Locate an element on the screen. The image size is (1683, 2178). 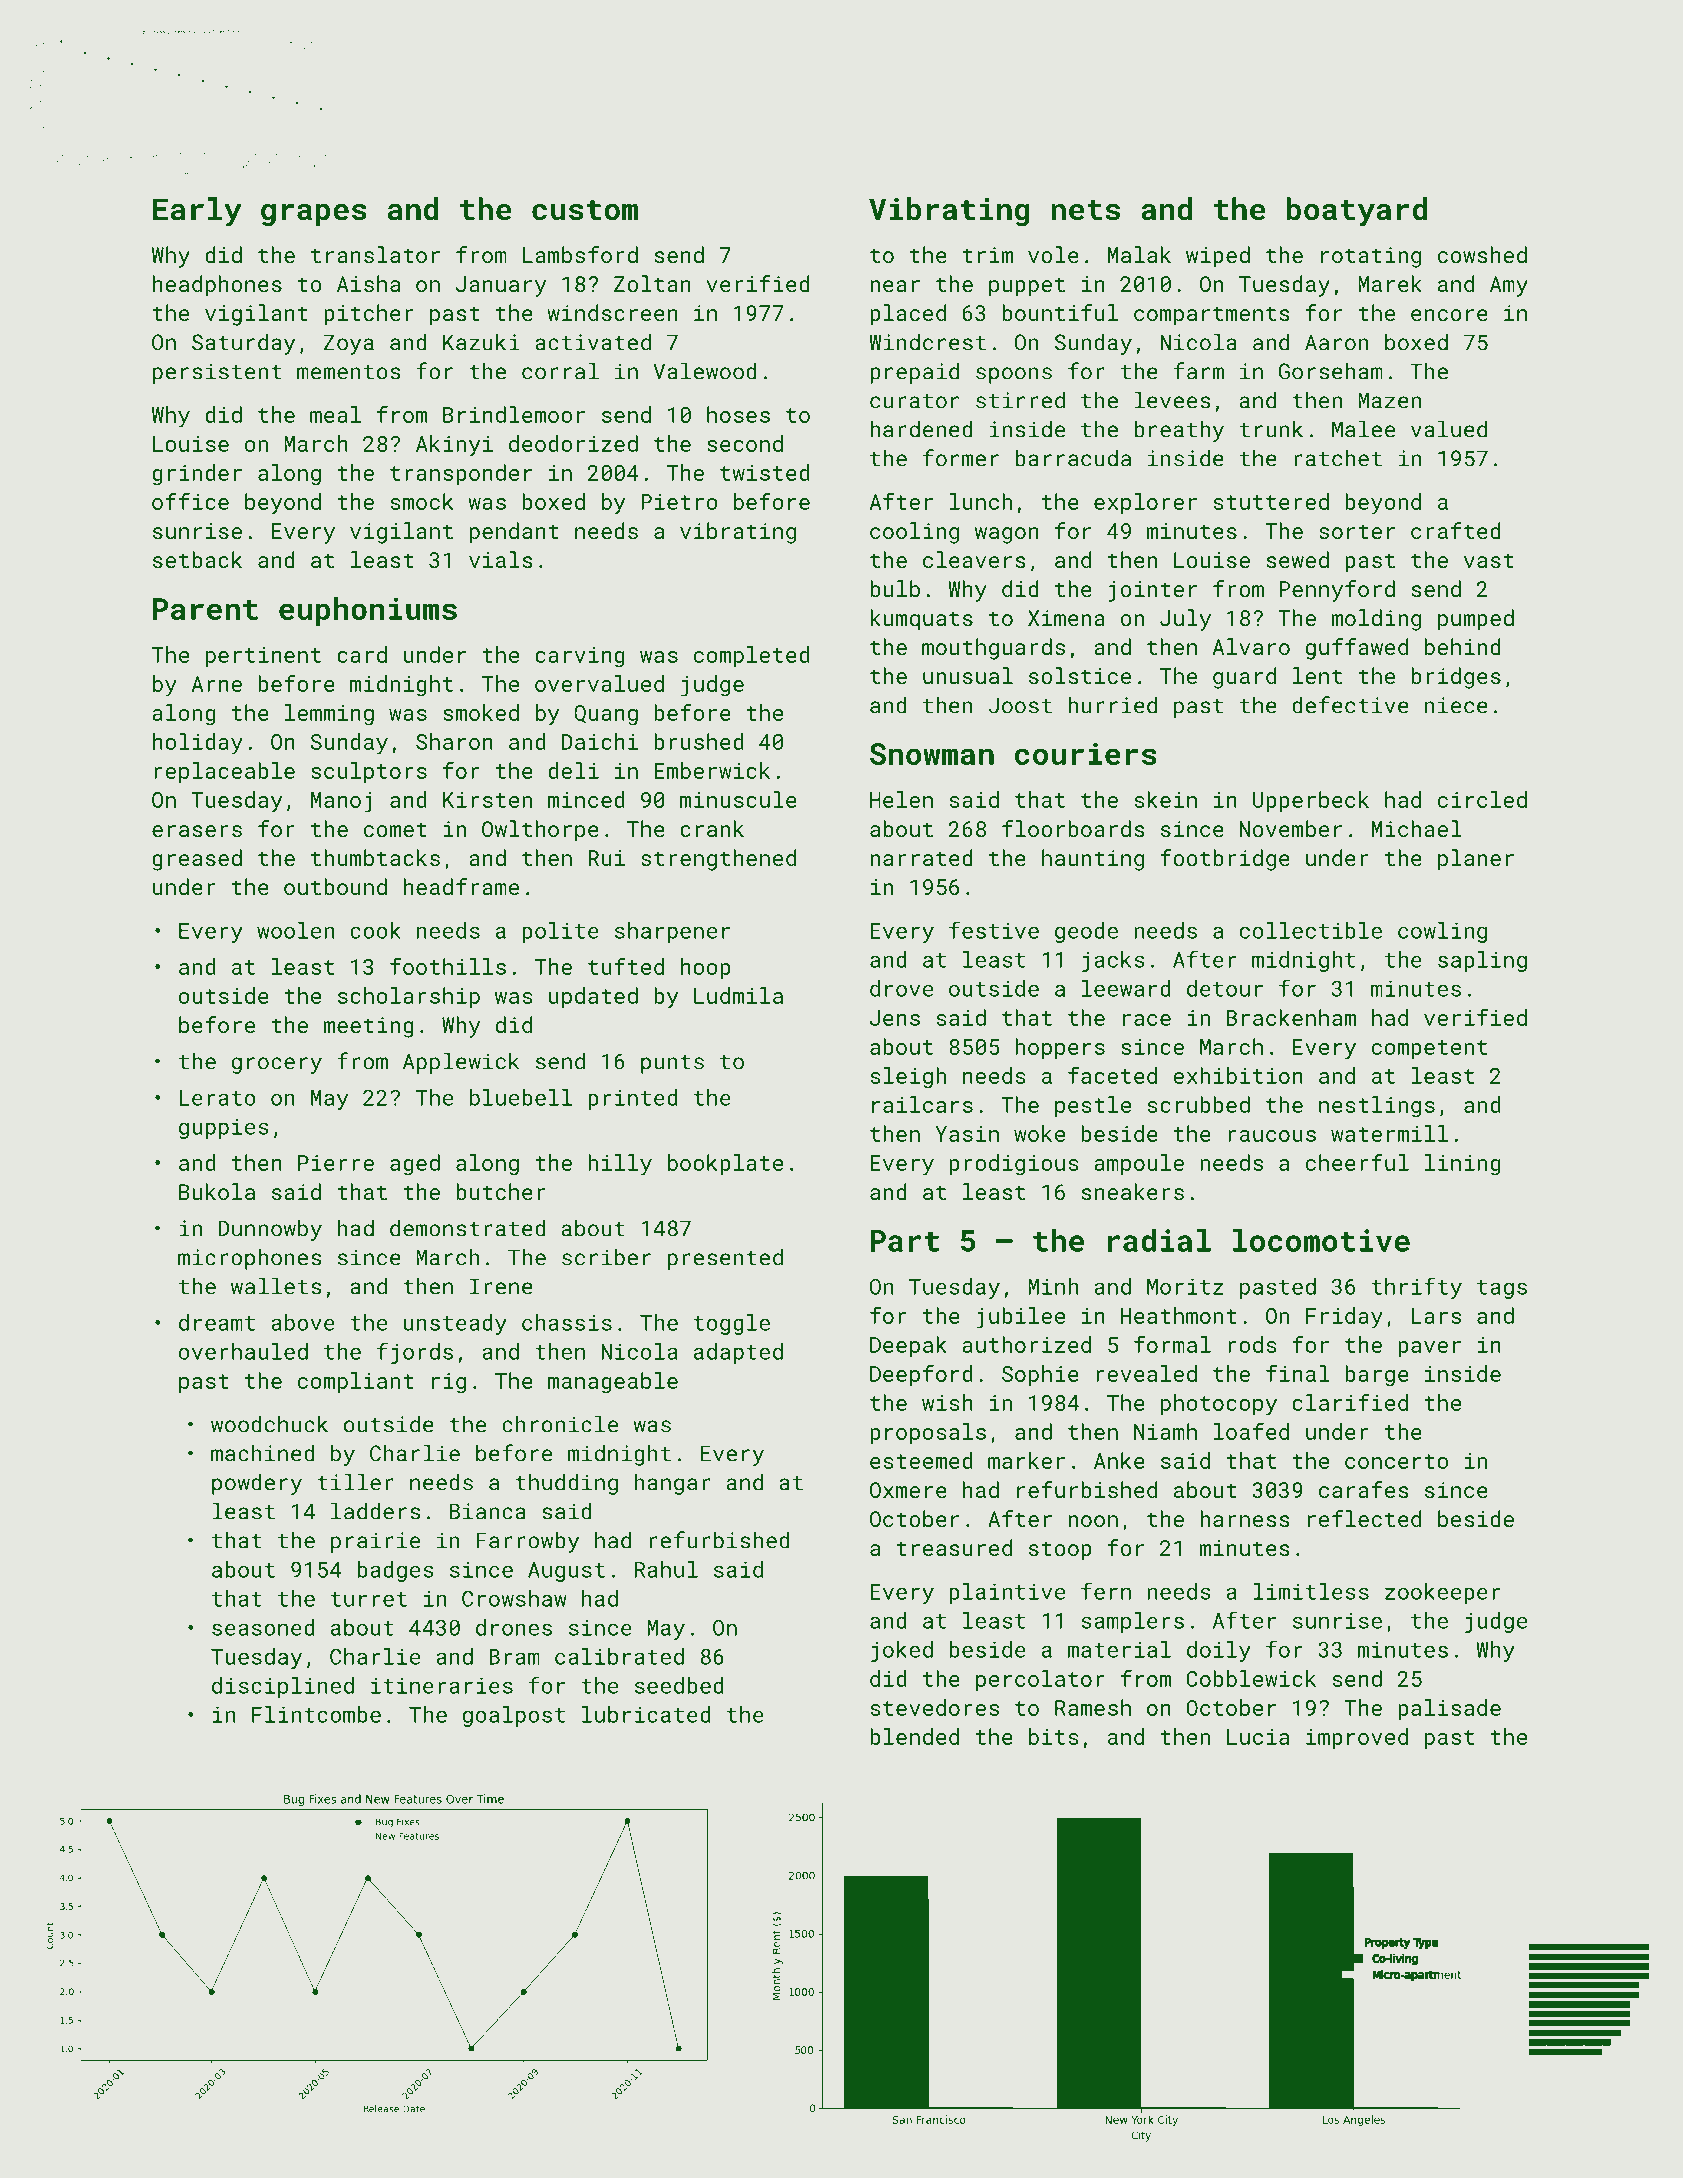
near is located at coordinates (895, 286).
